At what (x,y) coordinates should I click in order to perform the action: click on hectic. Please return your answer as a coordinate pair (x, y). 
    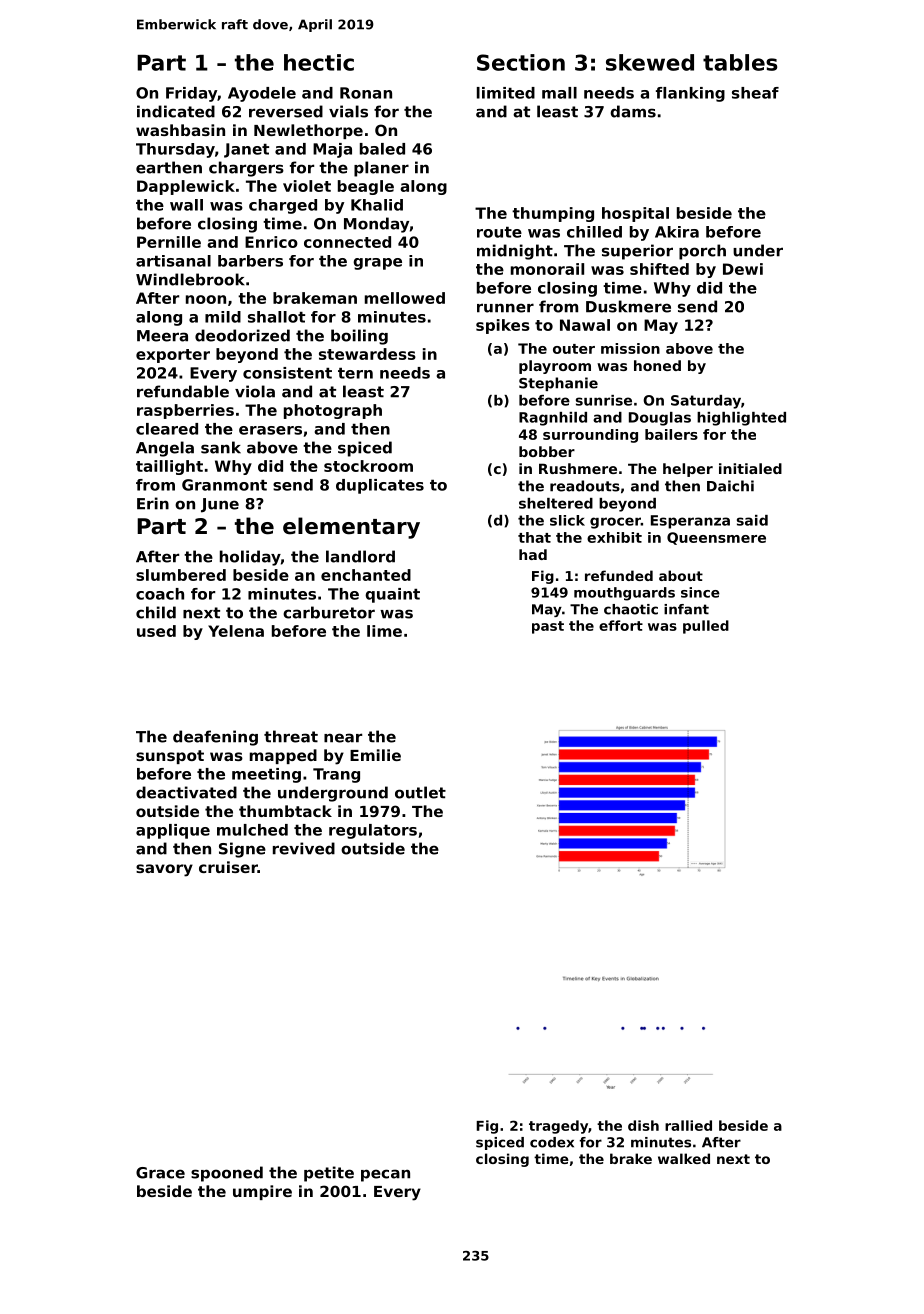
    Looking at the image, I should click on (319, 62).
